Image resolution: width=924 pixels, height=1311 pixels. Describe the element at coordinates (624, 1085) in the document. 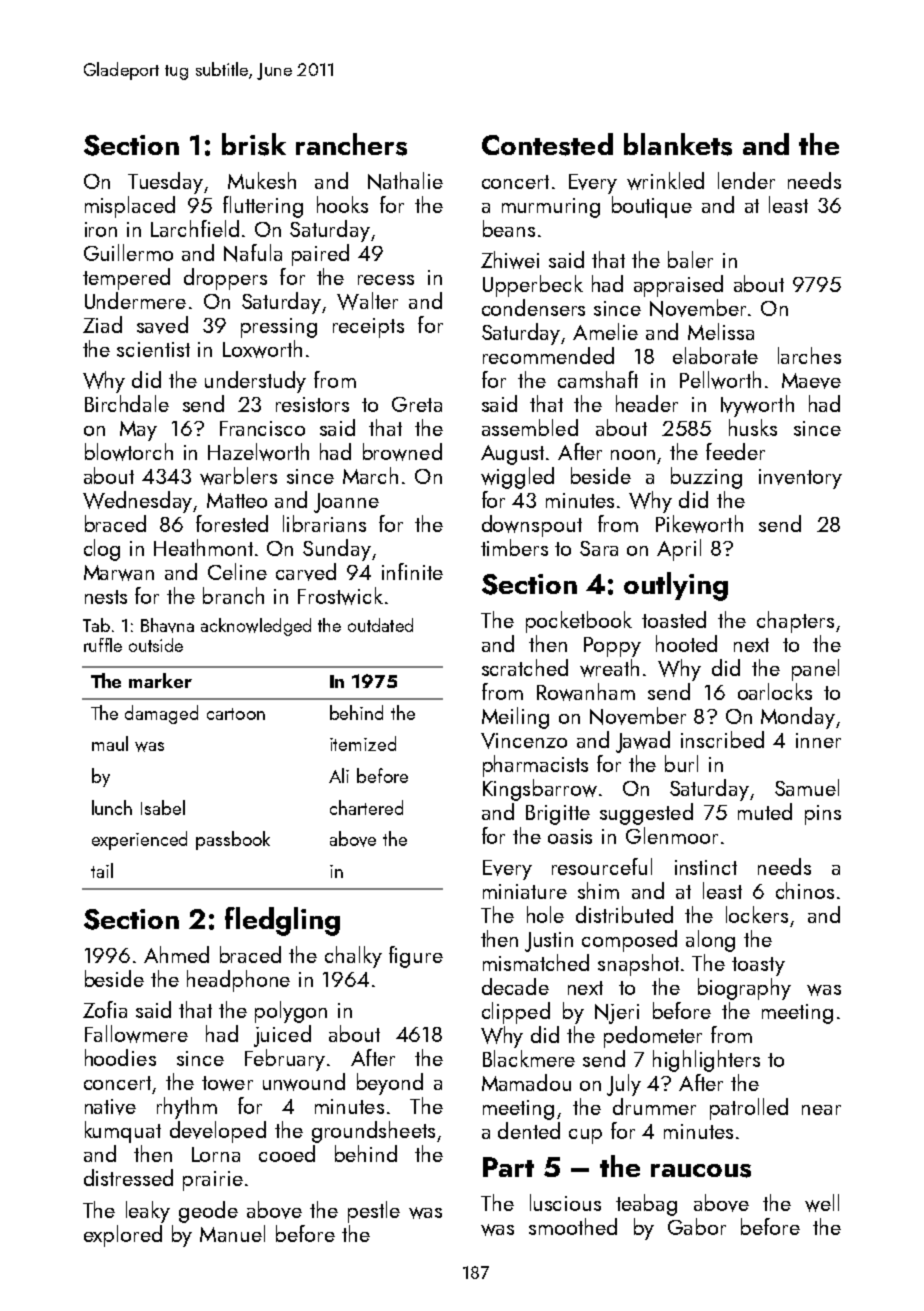

I see `July` at that location.
